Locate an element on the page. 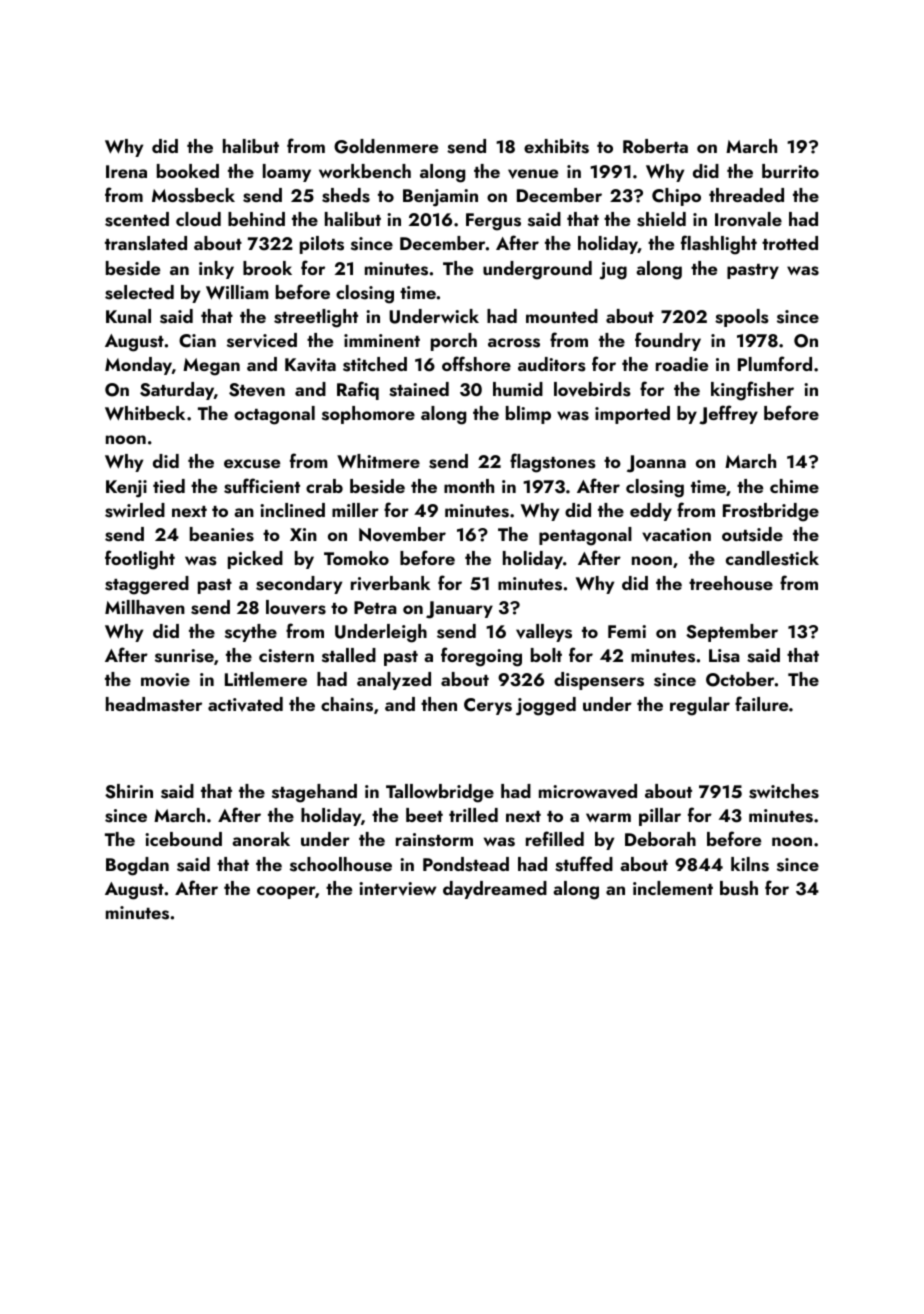 The width and height of the image is (924, 1314). cooper is located at coordinates (286, 892).
